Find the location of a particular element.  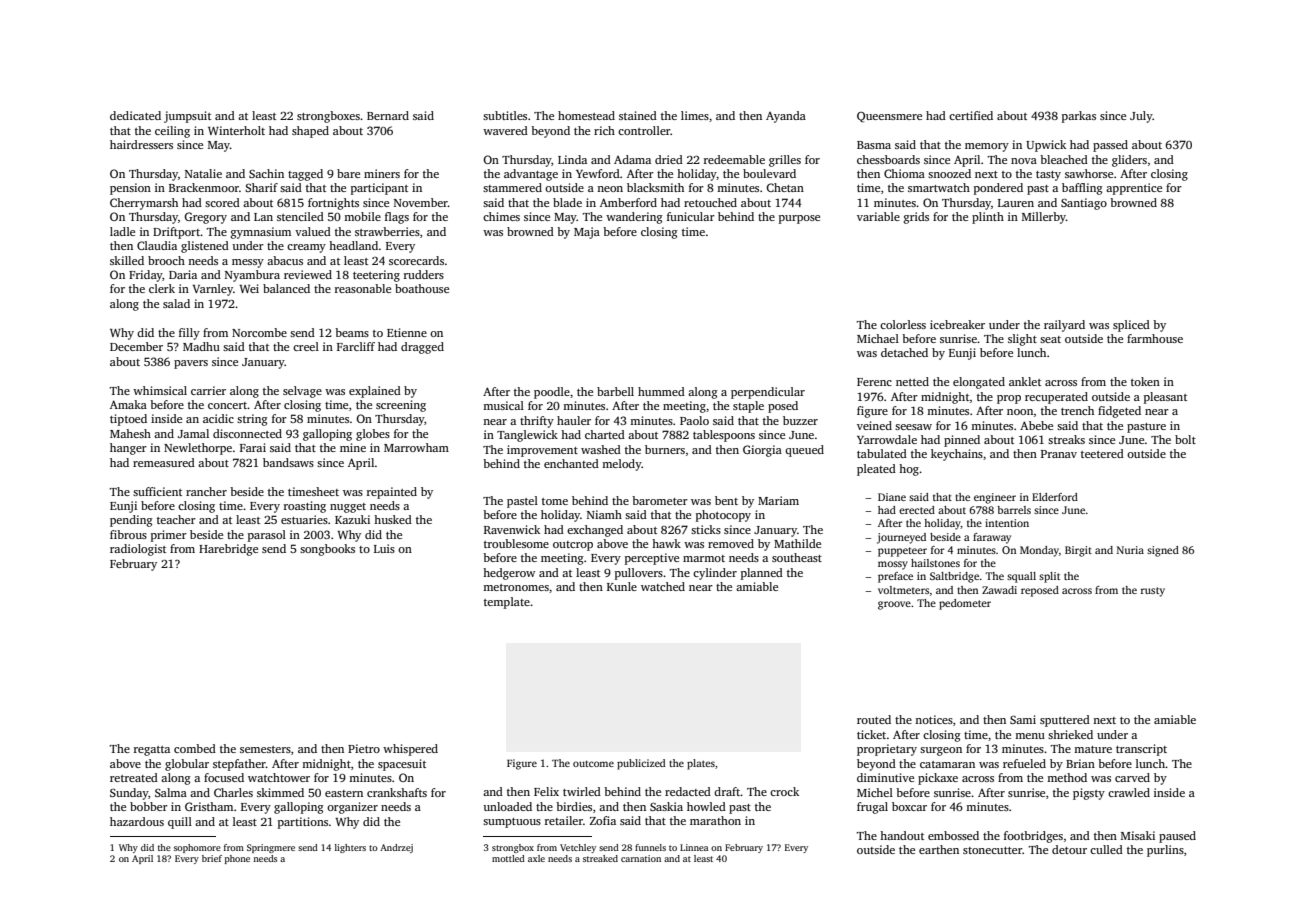

brief is located at coordinates (212, 858).
